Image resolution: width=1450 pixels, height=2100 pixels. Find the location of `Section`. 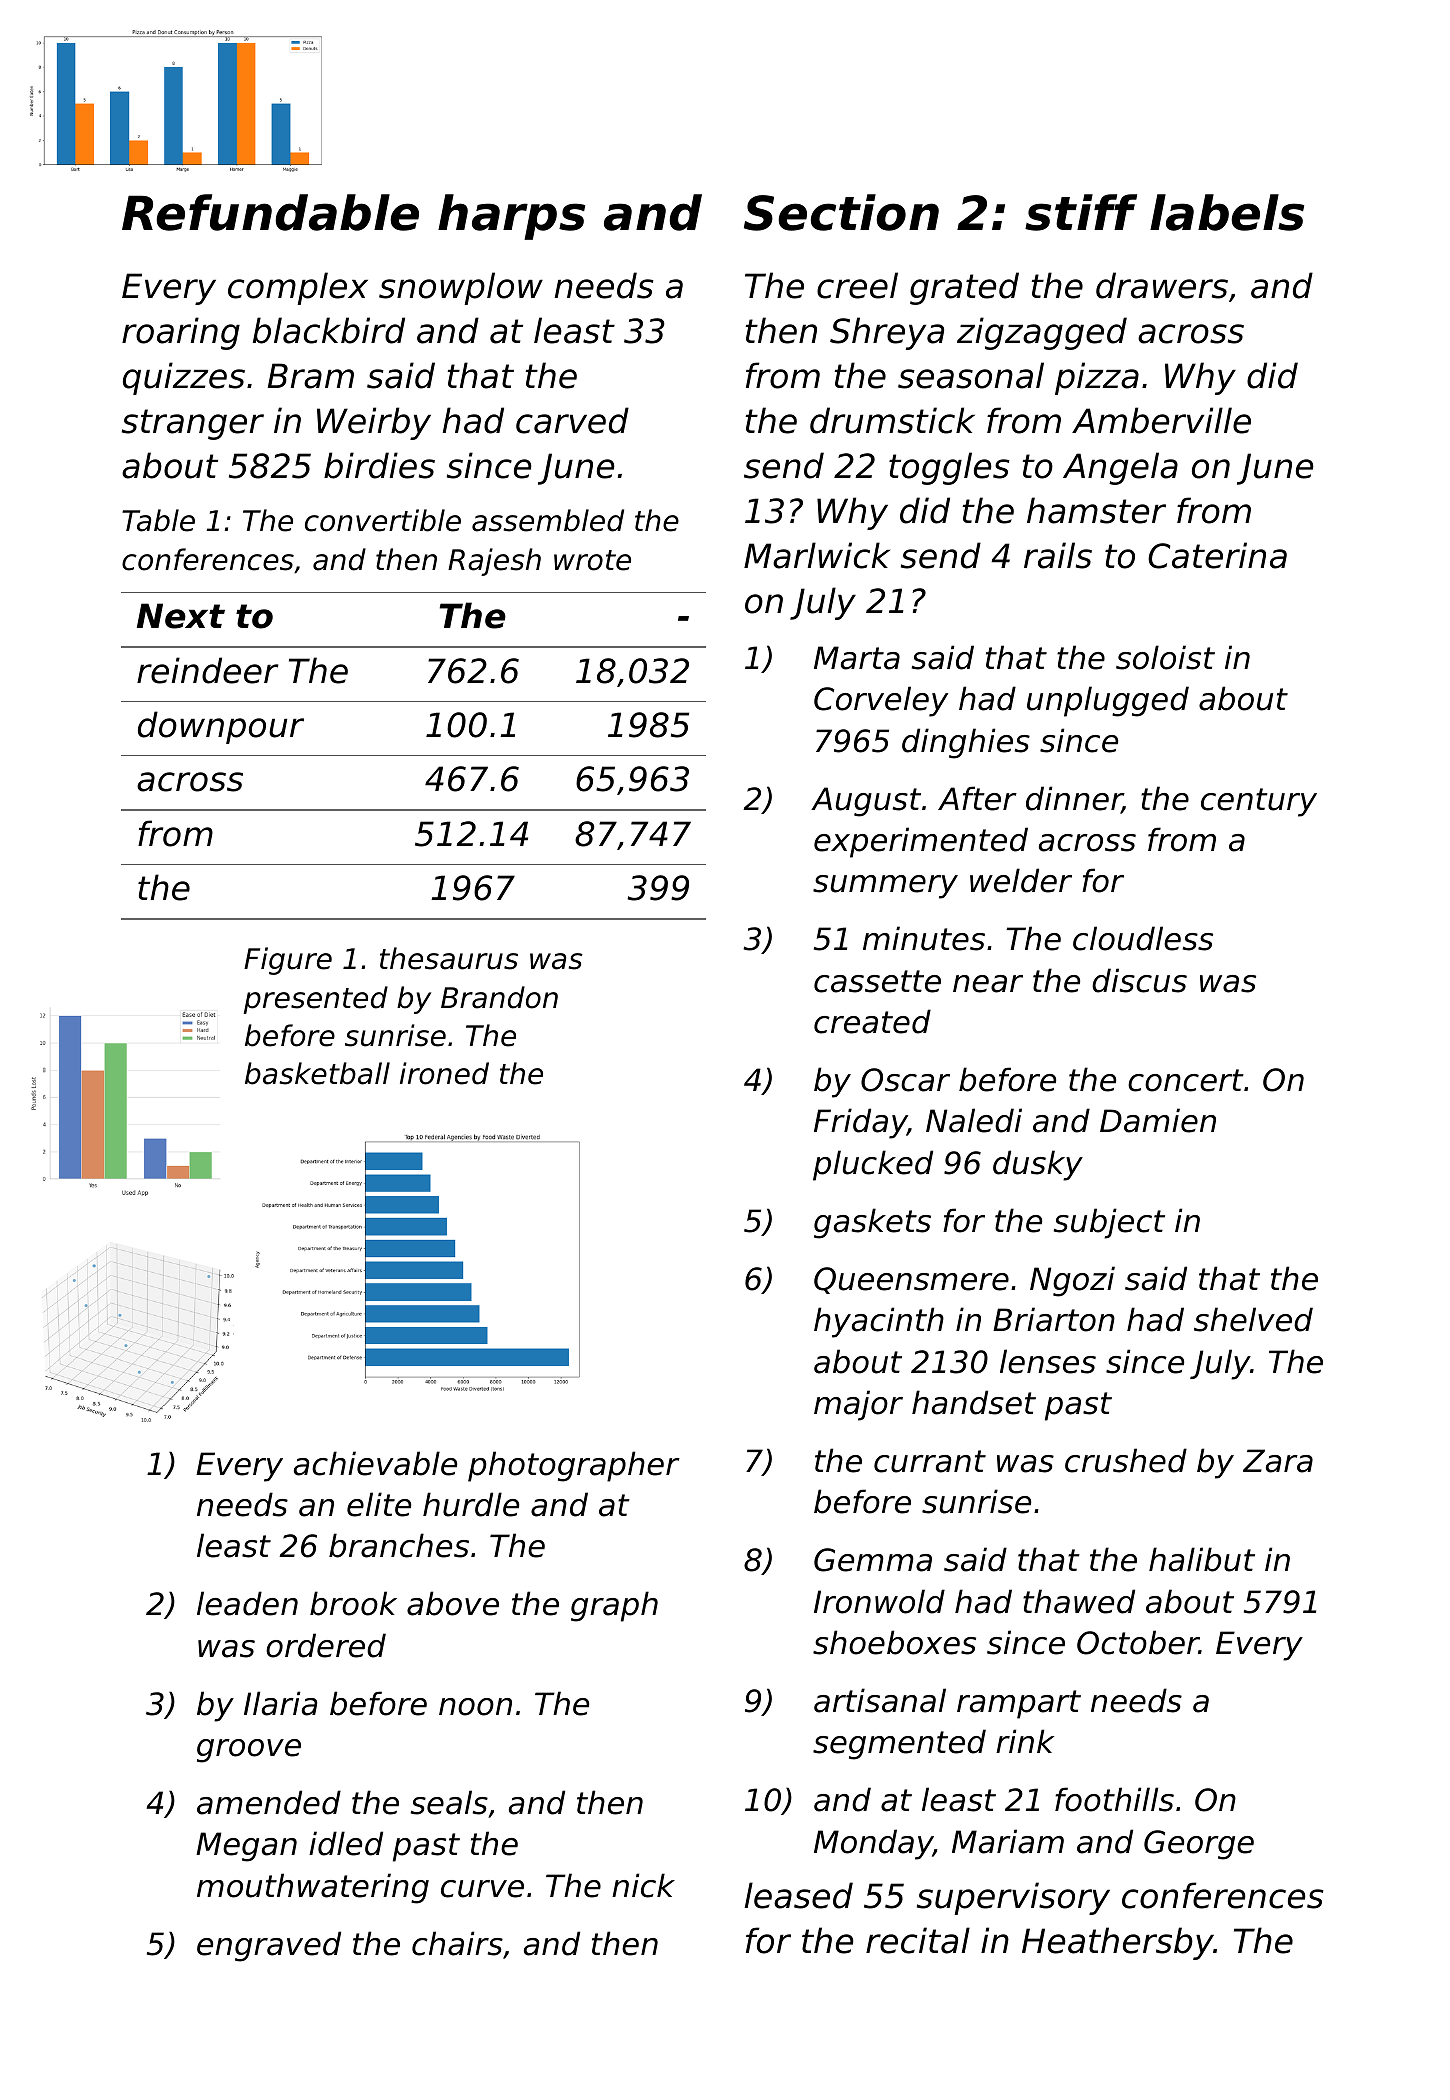

Section is located at coordinates (841, 212).
